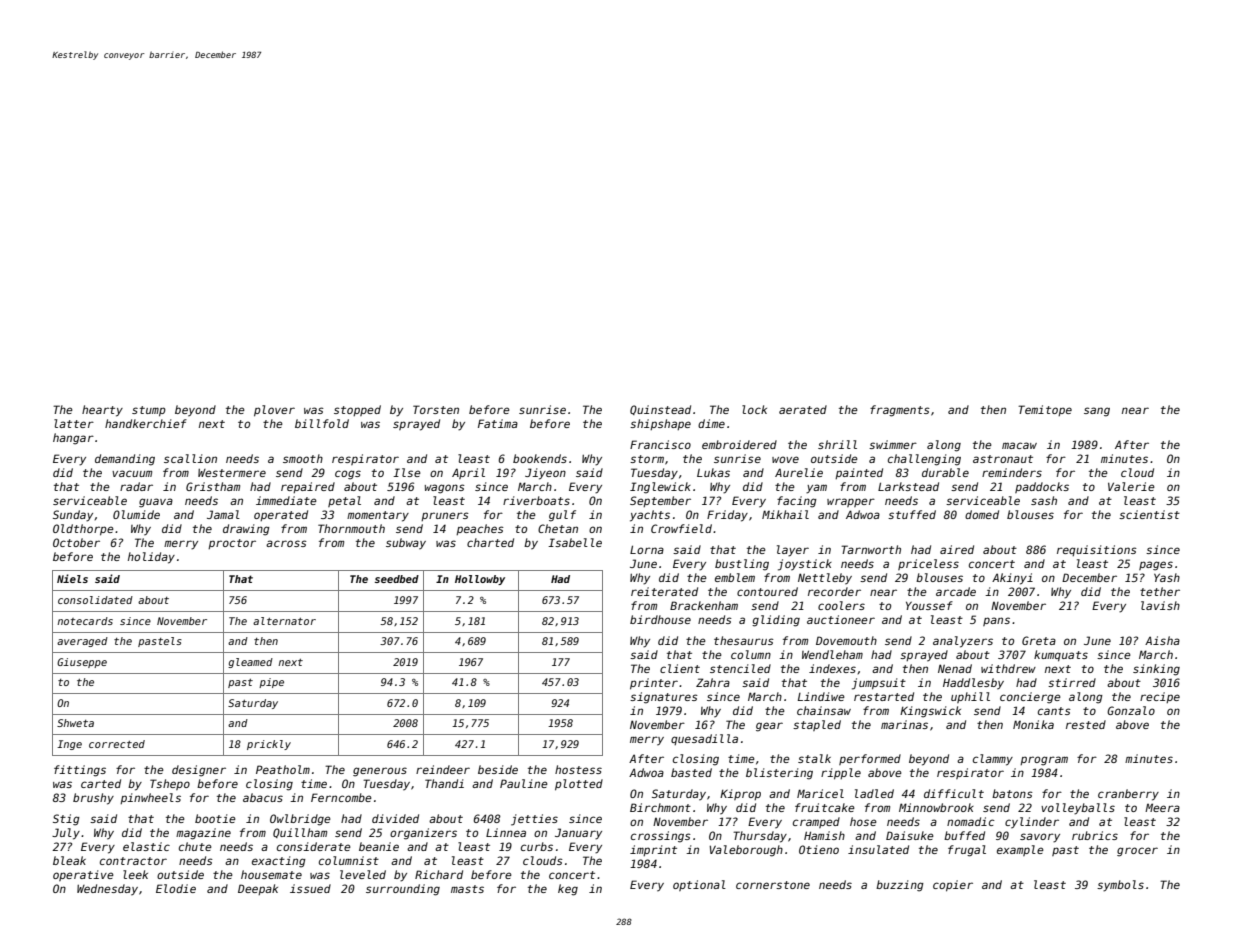 Image resolution: width=1233 pixels, height=952 pixels. What do you see at coordinates (660, 807) in the page?
I see `Birchmont` at bounding box center [660, 807].
